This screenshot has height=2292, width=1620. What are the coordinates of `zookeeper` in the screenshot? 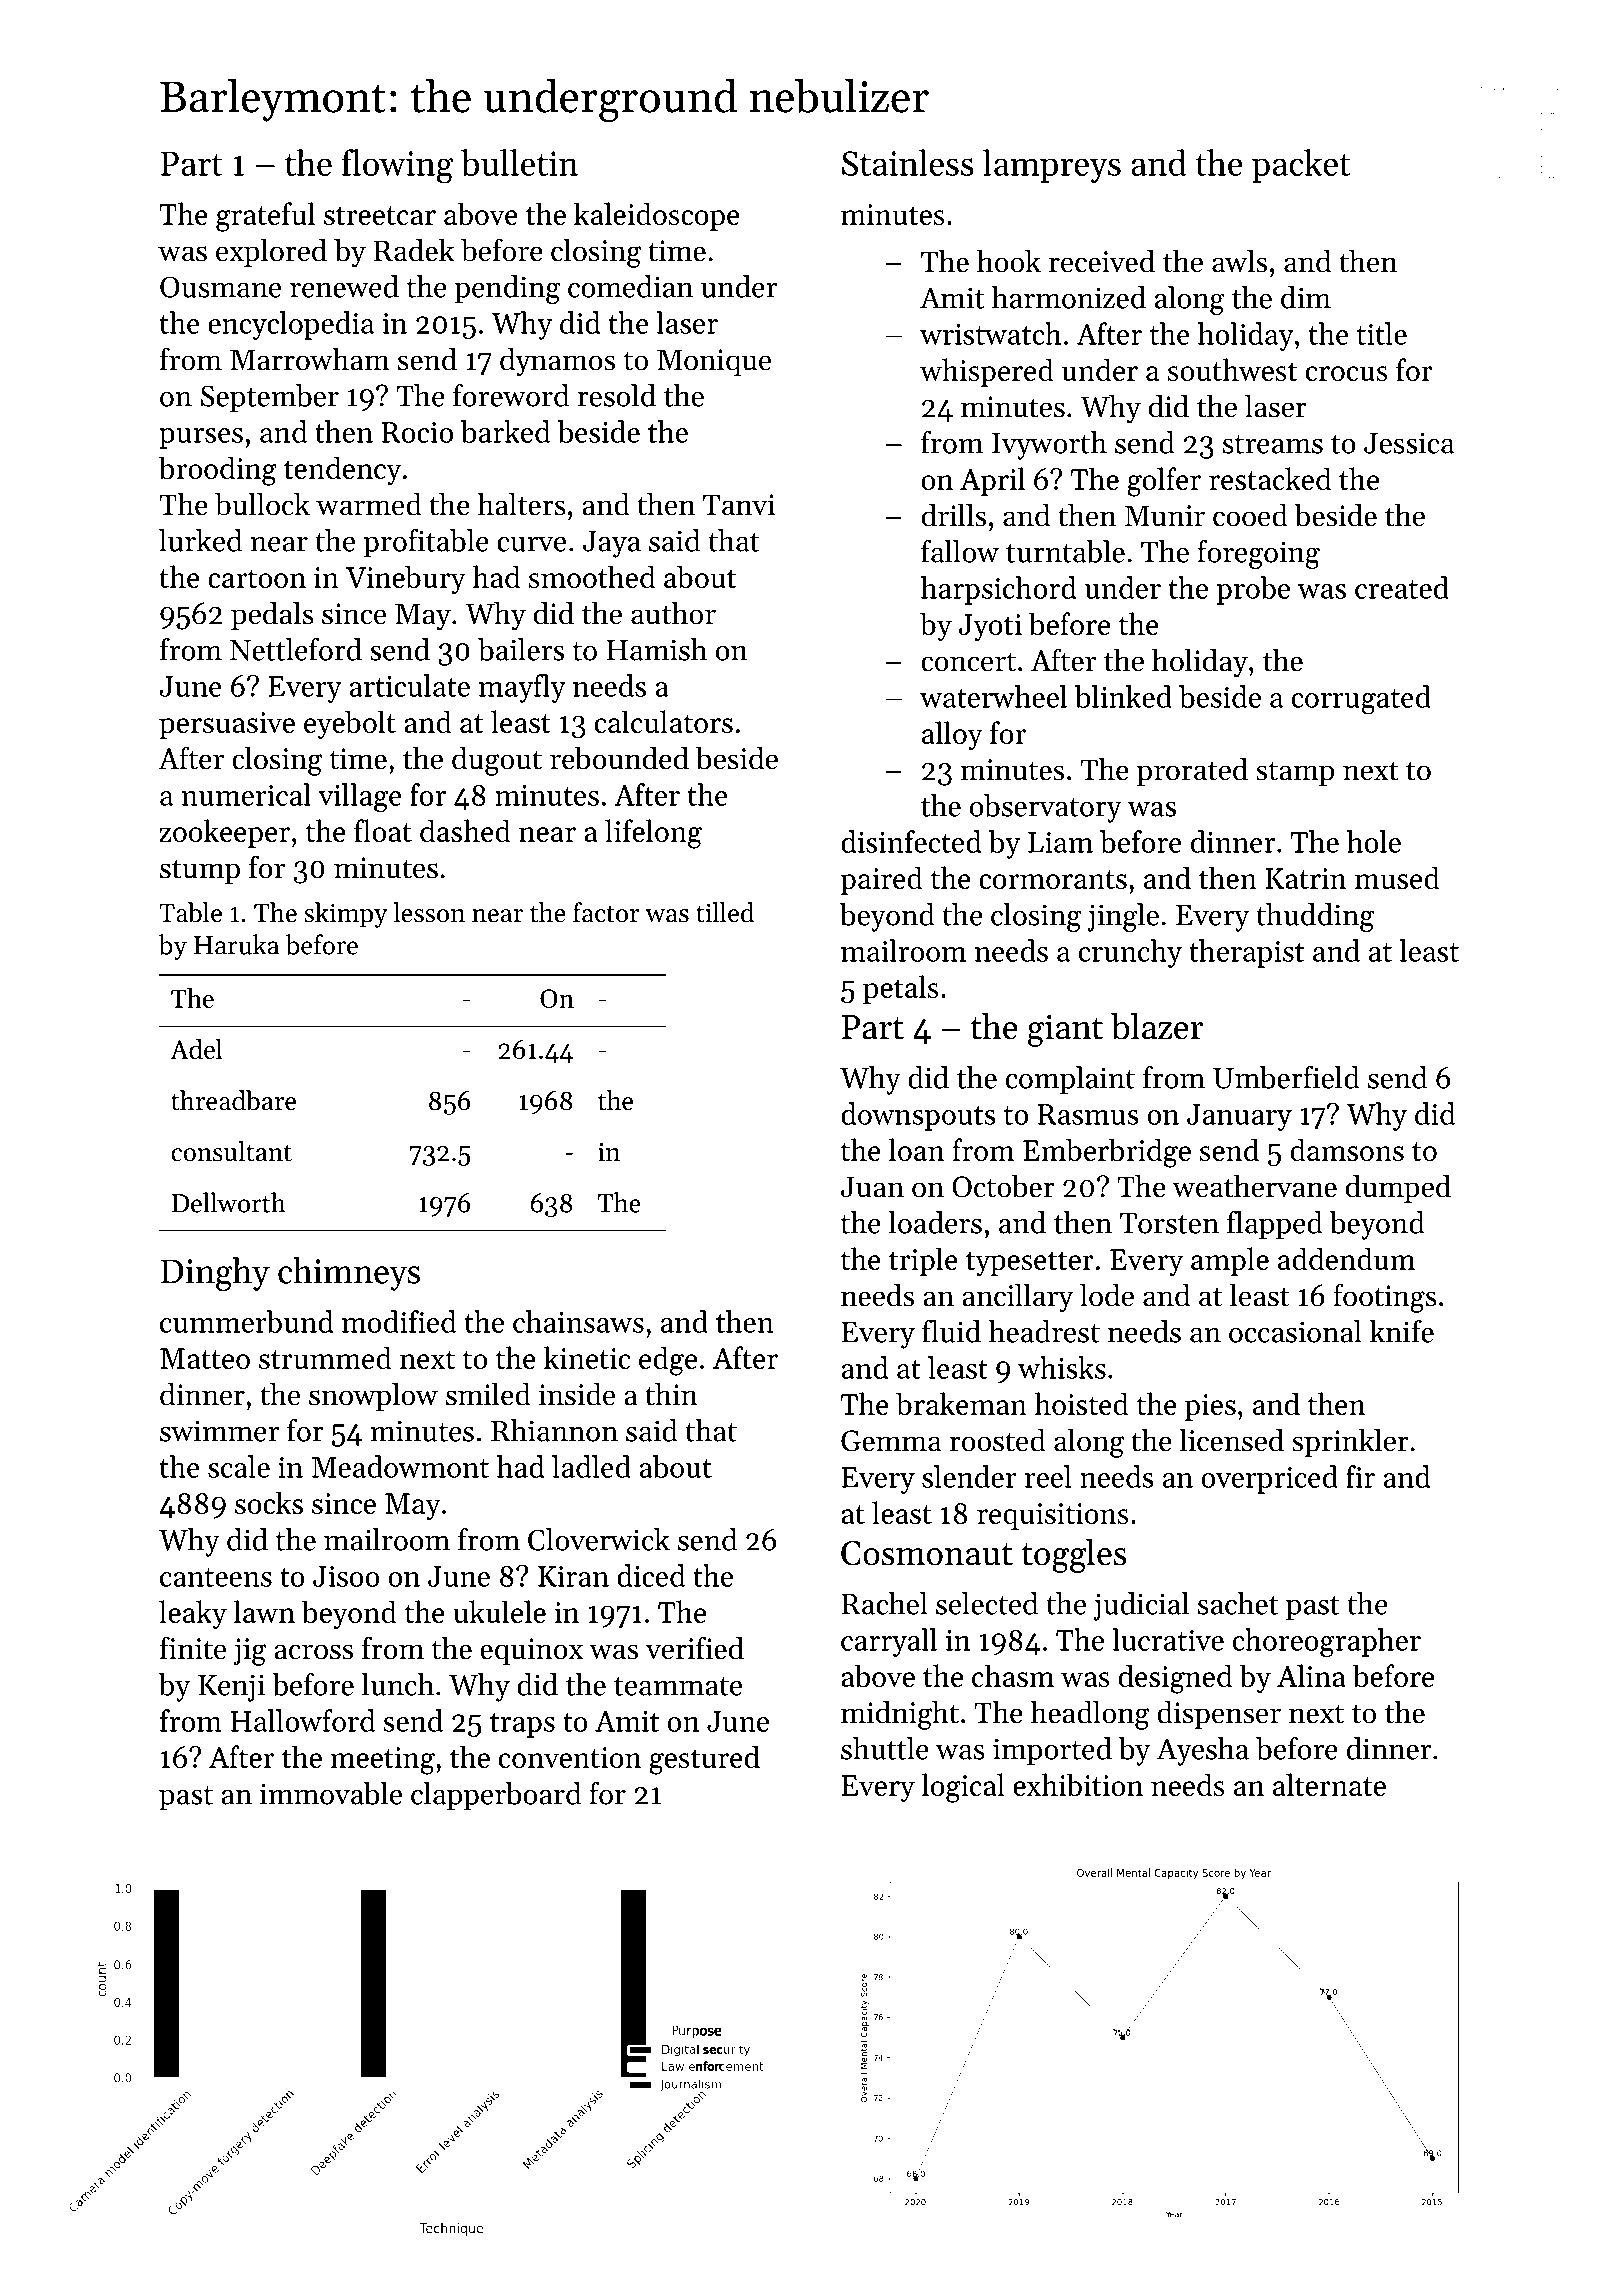 It's located at (224, 833).
